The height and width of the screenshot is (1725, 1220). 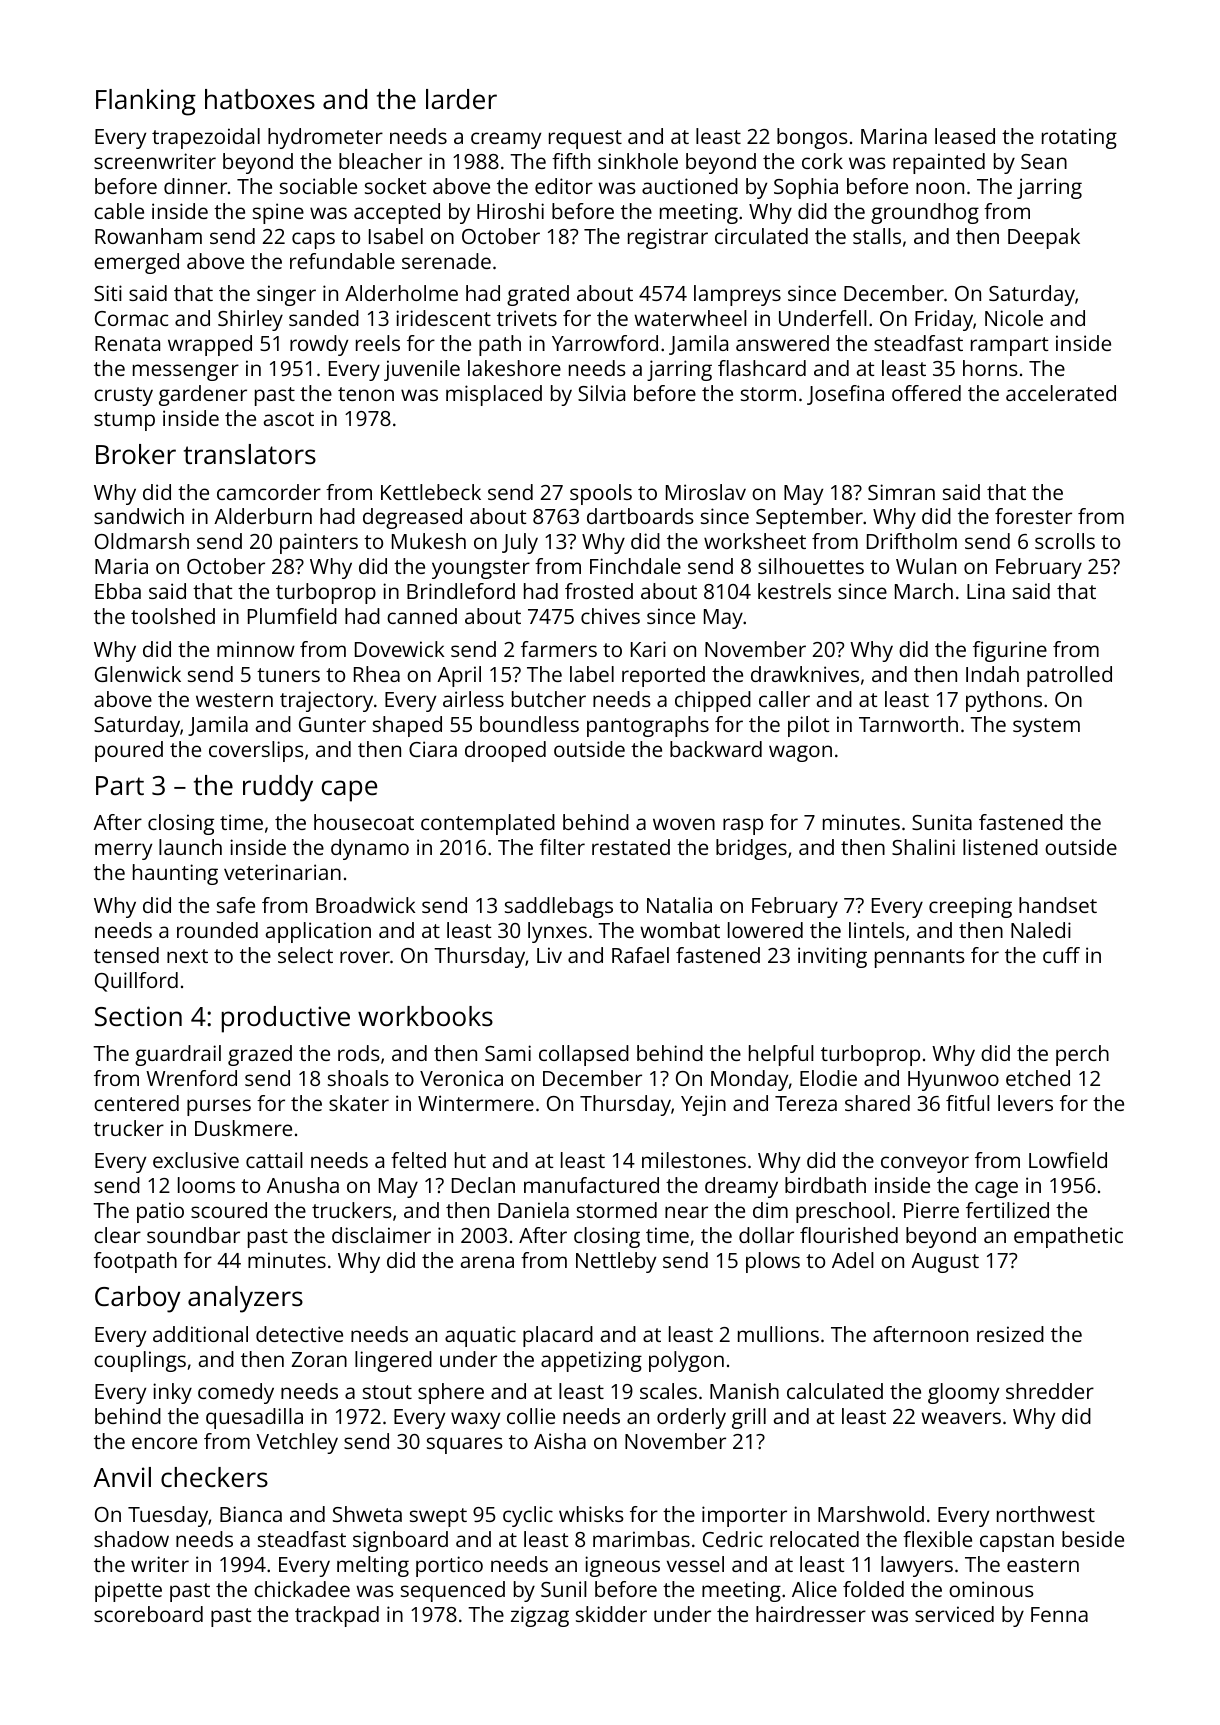 What do you see at coordinates (297, 1443) in the screenshot?
I see `Vetchley` at bounding box center [297, 1443].
